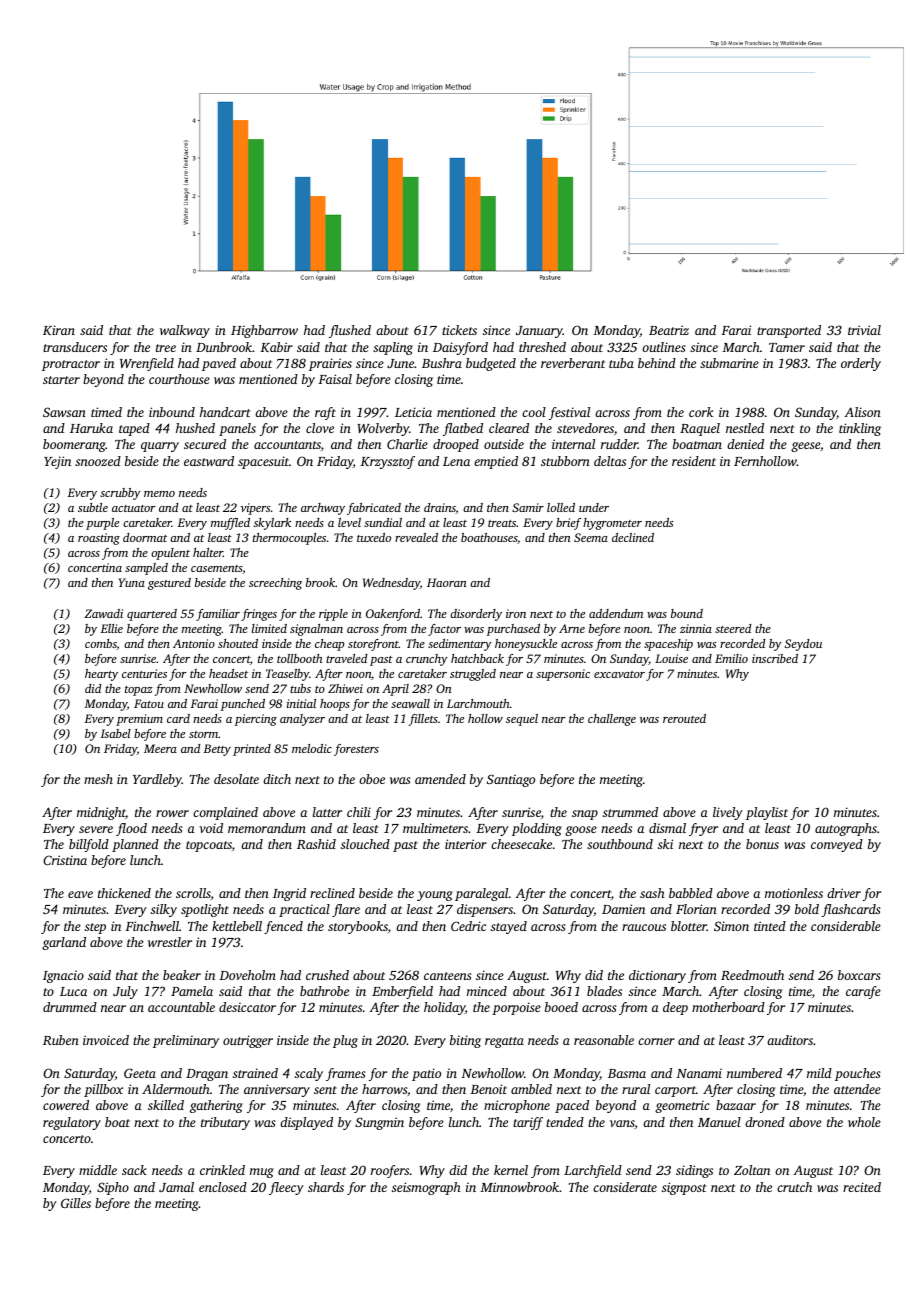 Image resolution: width=924 pixels, height=1308 pixels. I want to click on sequel, so click(522, 720).
